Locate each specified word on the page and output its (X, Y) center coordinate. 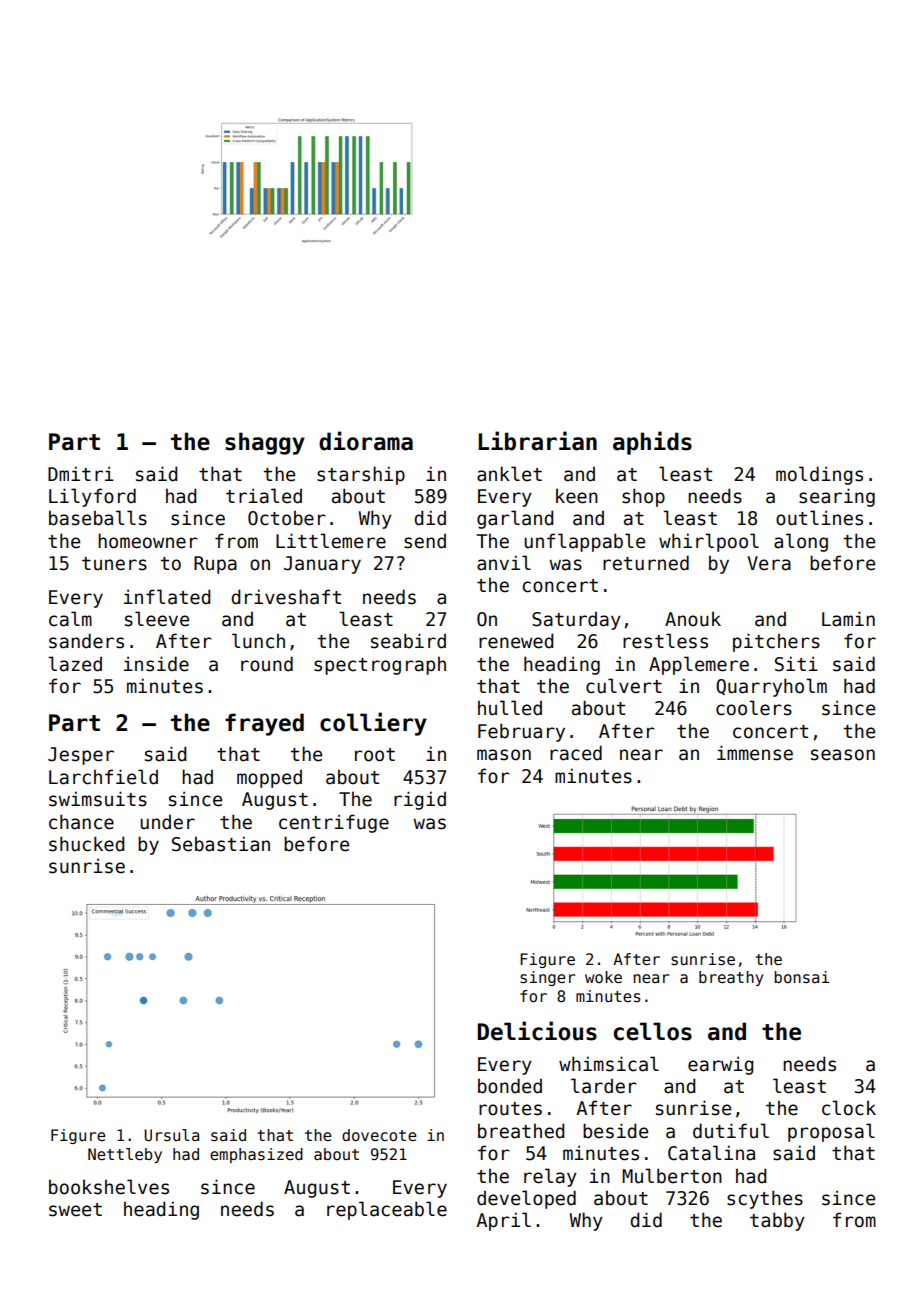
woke (603, 977)
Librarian (537, 441)
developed (526, 1199)
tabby (777, 1221)
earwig (720, 1065)
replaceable (387, 1210)
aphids (652, 443)
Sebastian (221, 844)
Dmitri (81, 473)
